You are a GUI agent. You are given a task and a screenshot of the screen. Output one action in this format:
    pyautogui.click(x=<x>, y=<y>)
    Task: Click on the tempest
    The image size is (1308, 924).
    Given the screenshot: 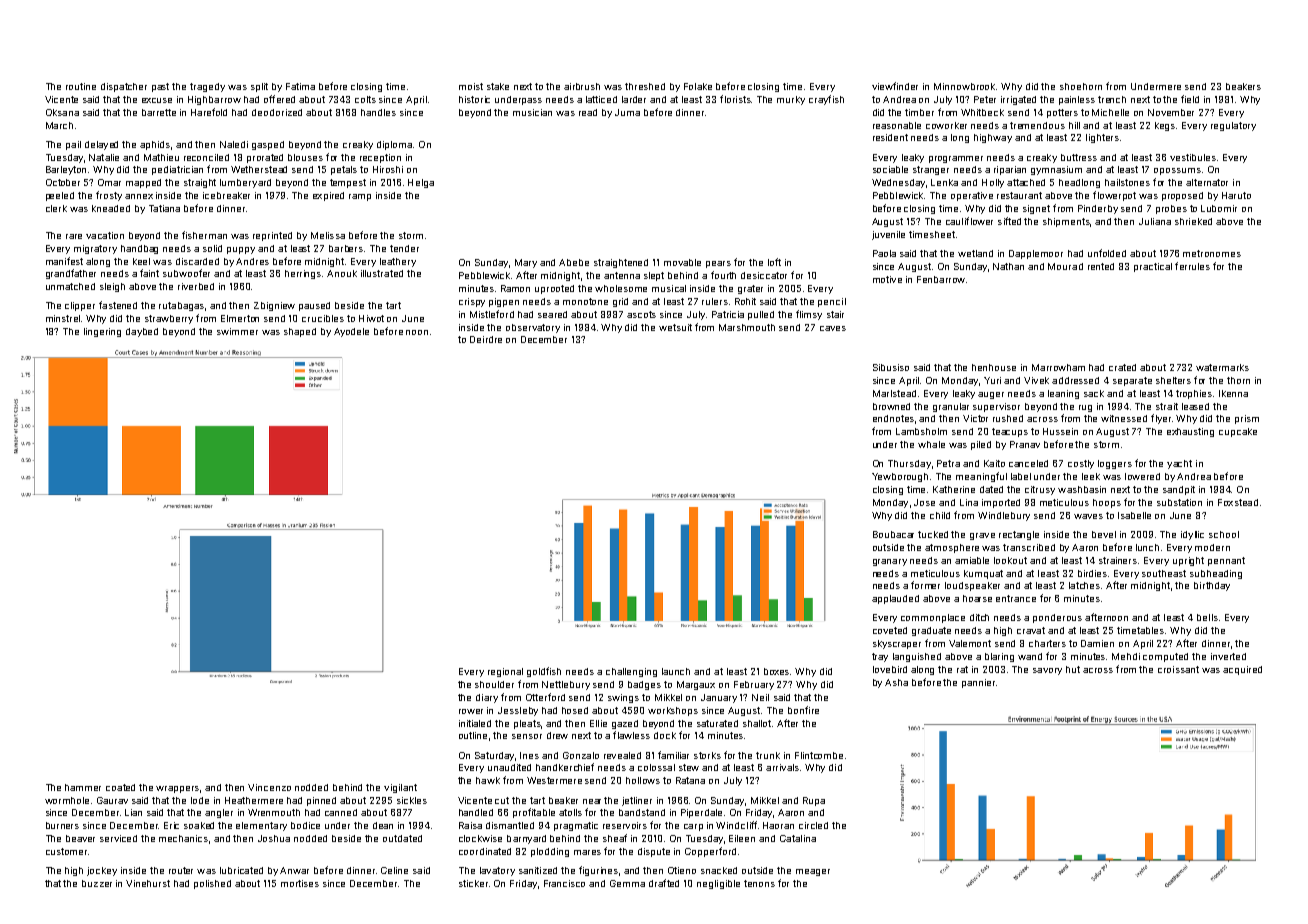 What is the action you would take?
    pyautogui.click(x=348, y=183)
